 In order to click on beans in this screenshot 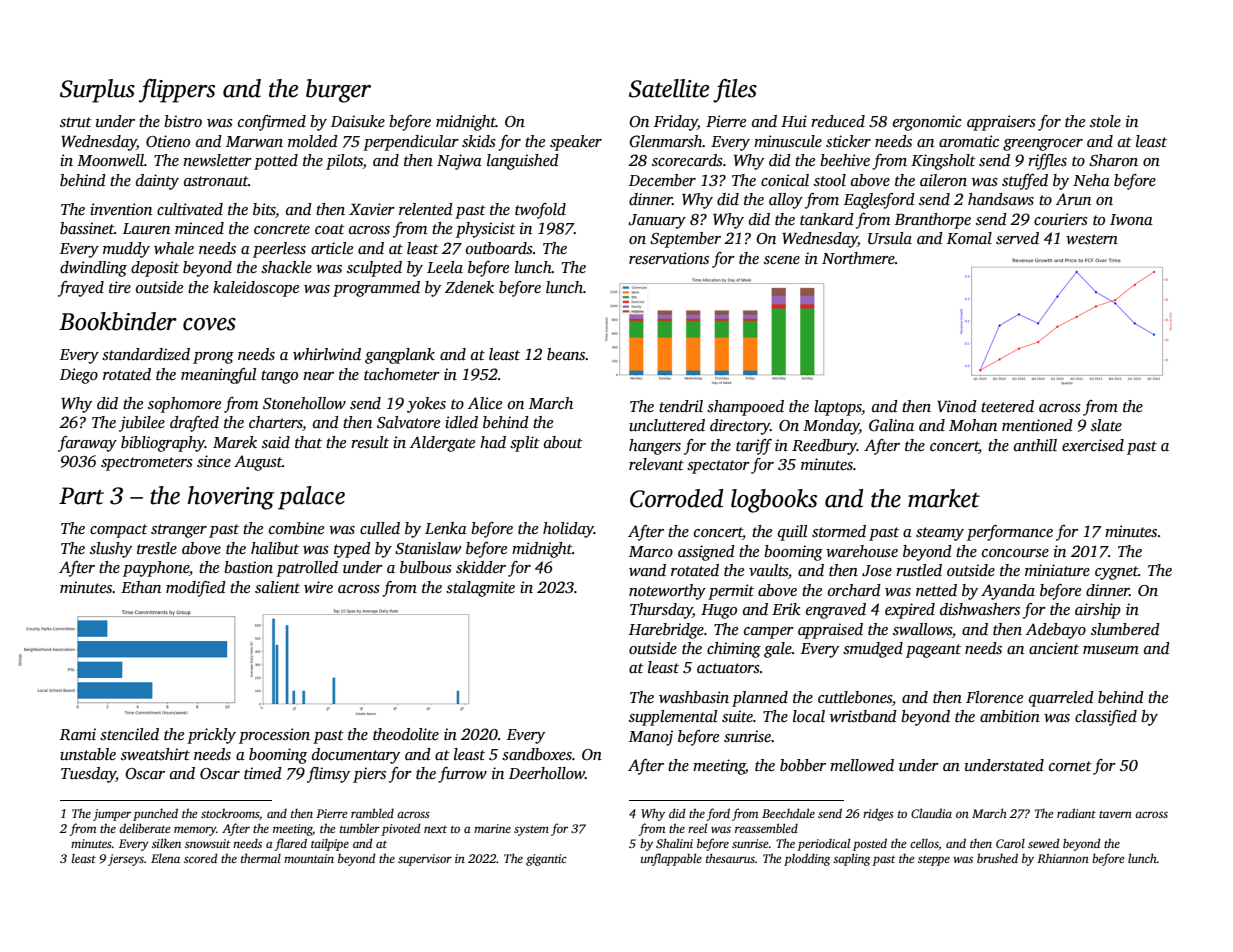, I will do `click(566, 354)`.
